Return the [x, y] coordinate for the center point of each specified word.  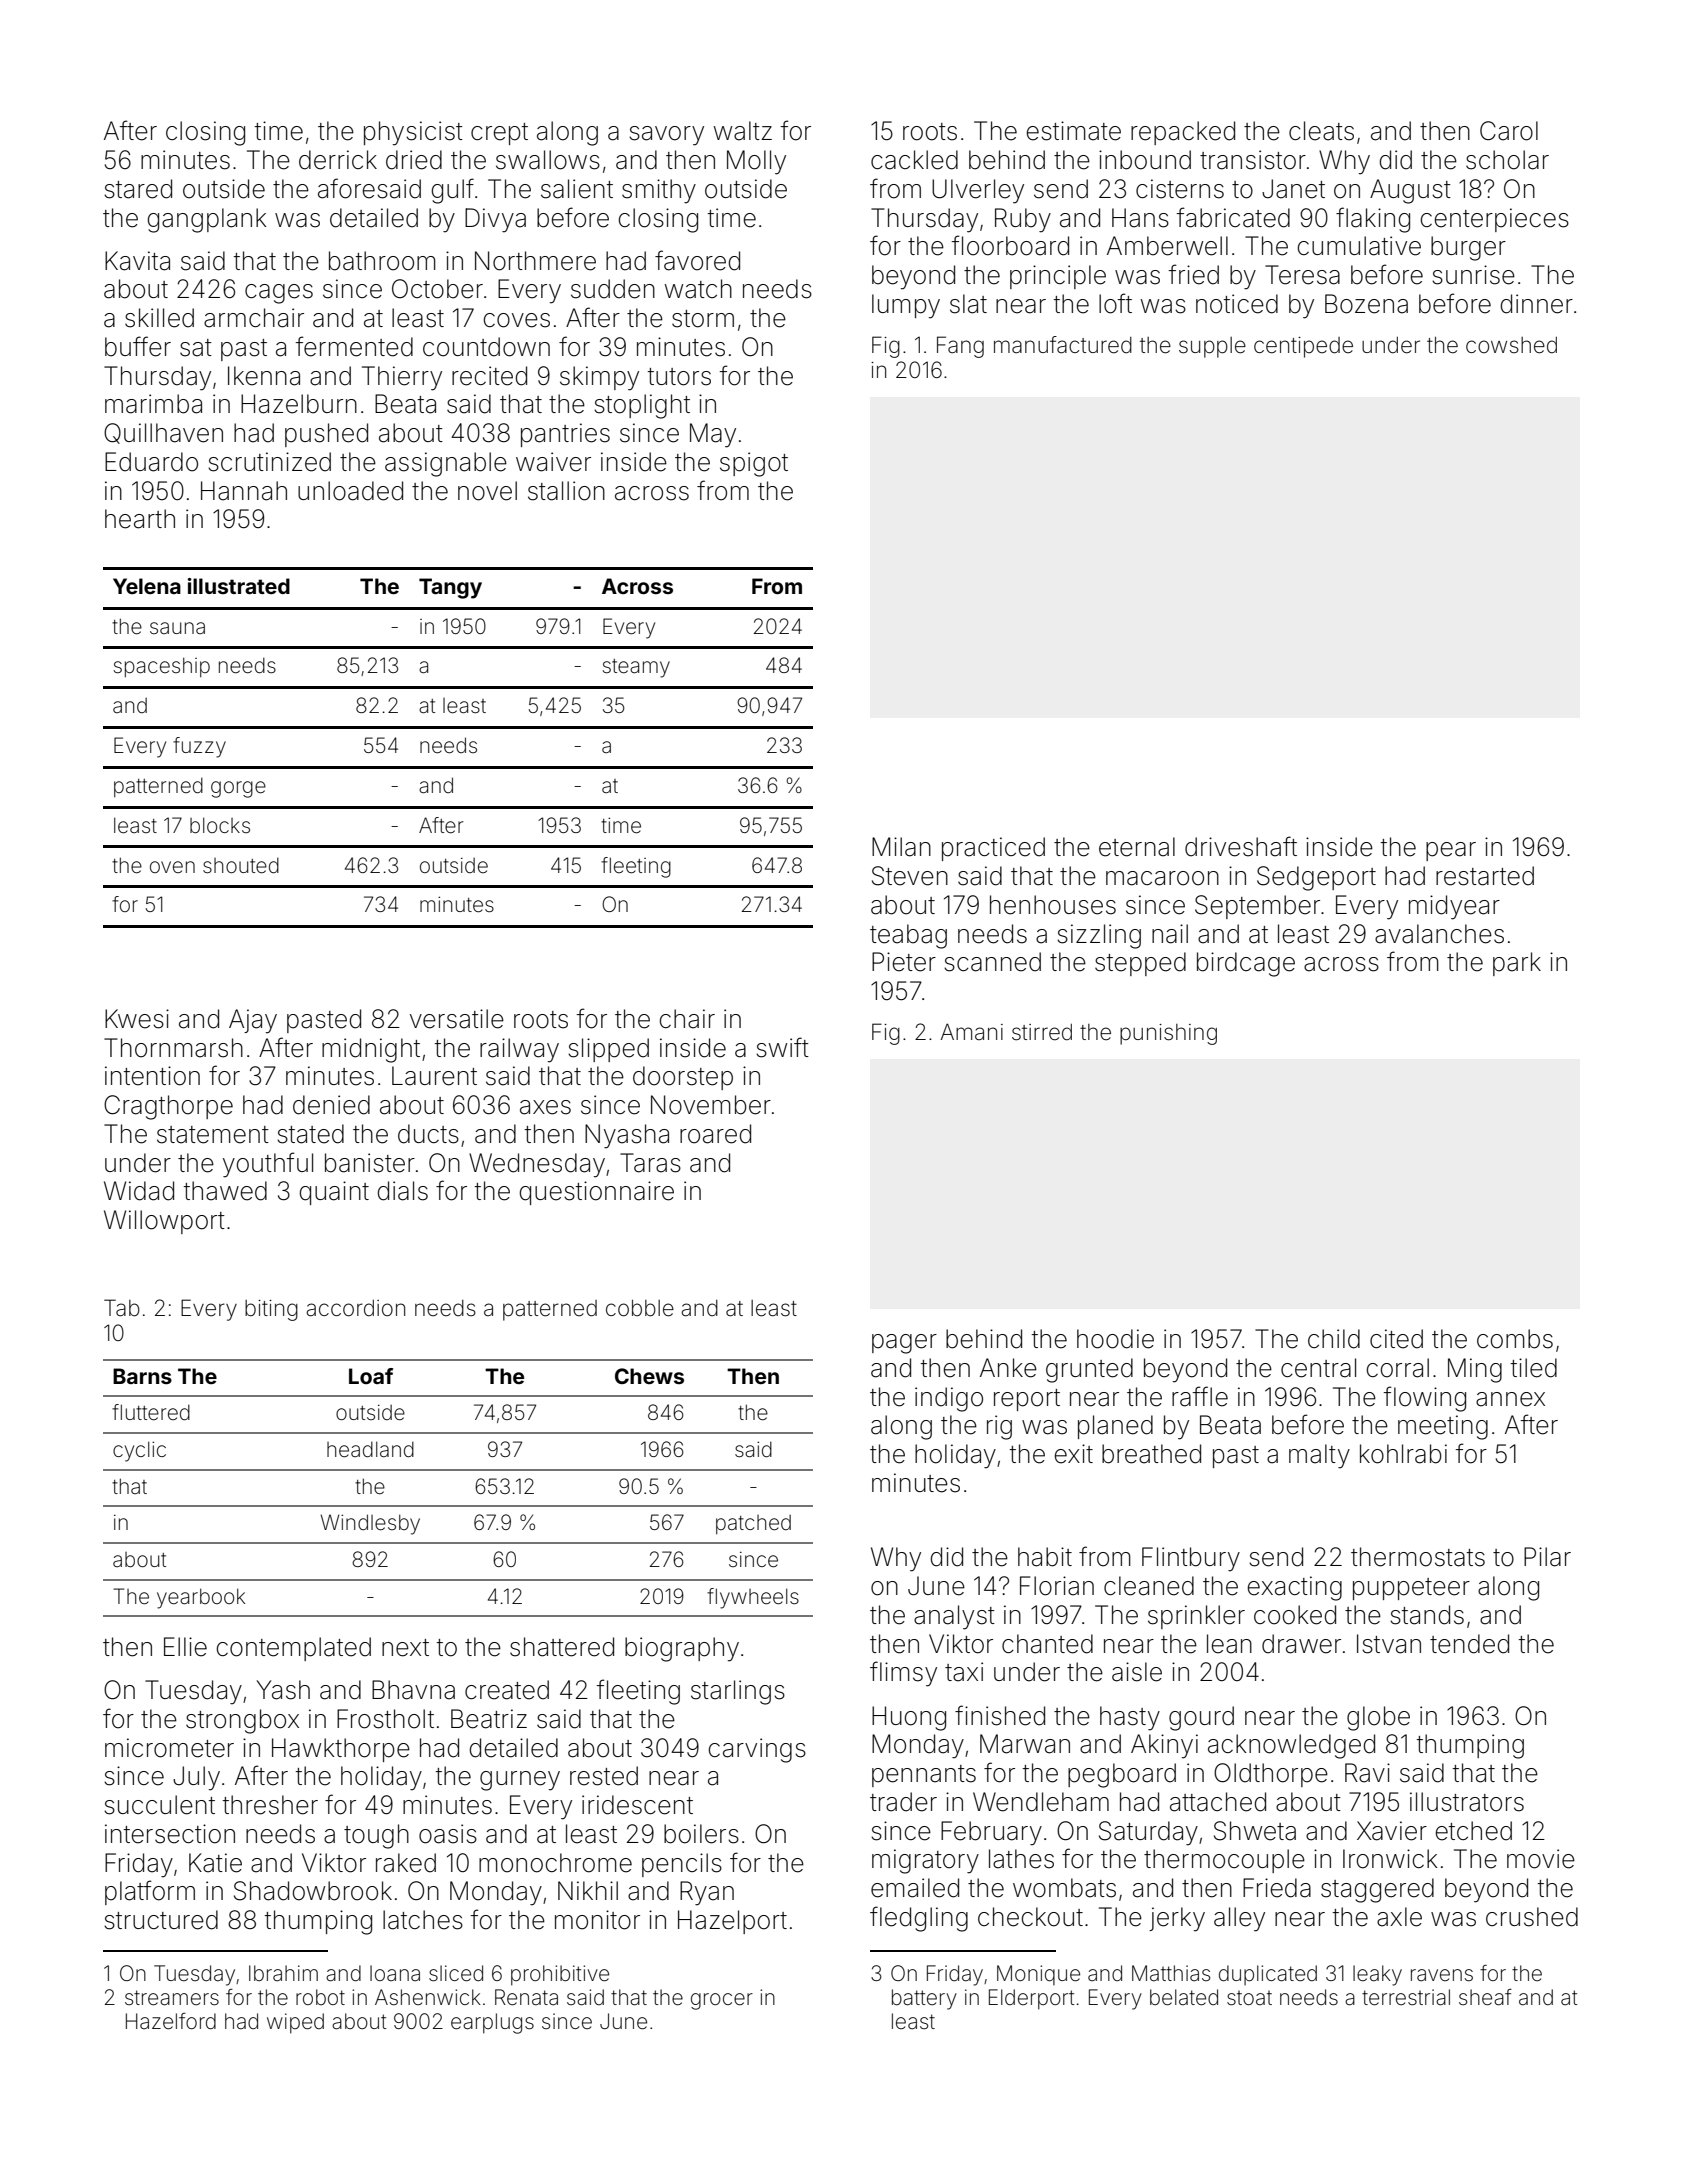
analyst [954, 1617]
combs [1515, 1339]
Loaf [371, 1376]
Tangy [450, 588]
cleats [1321, 131]
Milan [901, 847]
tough [376, 1836]
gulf [453, 191]
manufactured [1063, 345]
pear [1451, 851]
